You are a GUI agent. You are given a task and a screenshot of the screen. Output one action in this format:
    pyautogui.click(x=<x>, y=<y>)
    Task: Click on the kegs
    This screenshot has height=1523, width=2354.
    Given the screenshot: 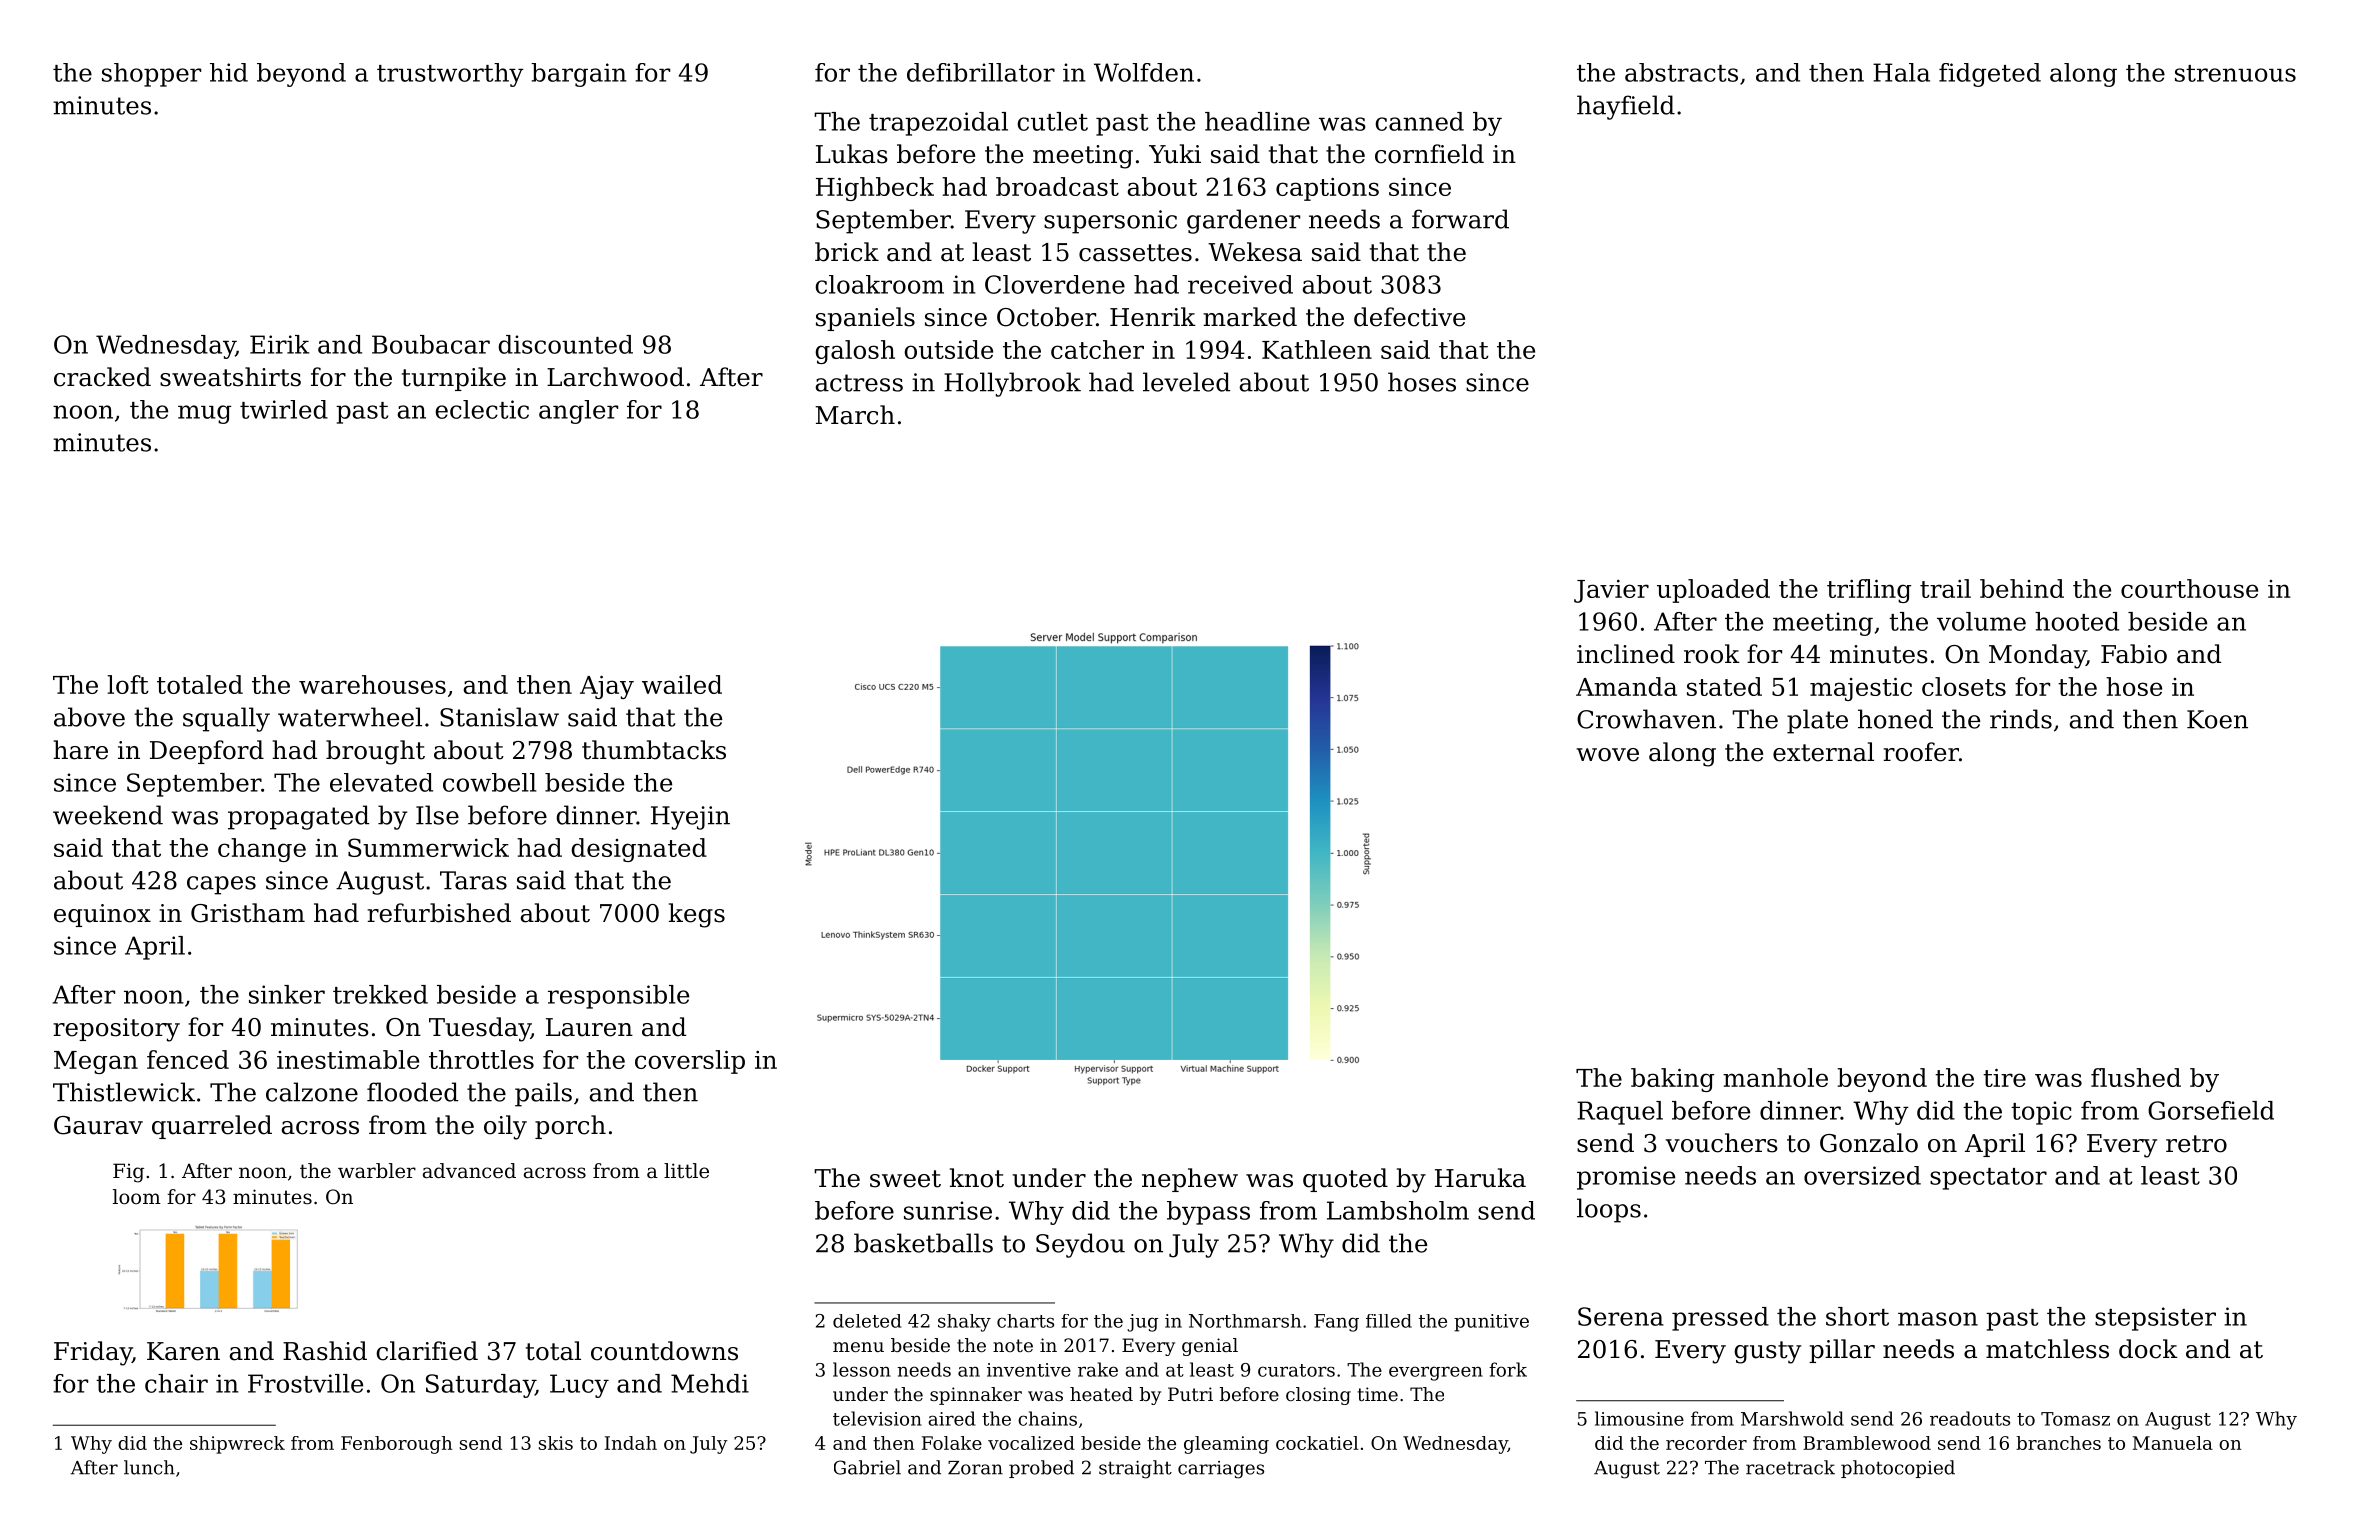 What is the action you would take?
    pyautogui.click(x=697, y=915)
